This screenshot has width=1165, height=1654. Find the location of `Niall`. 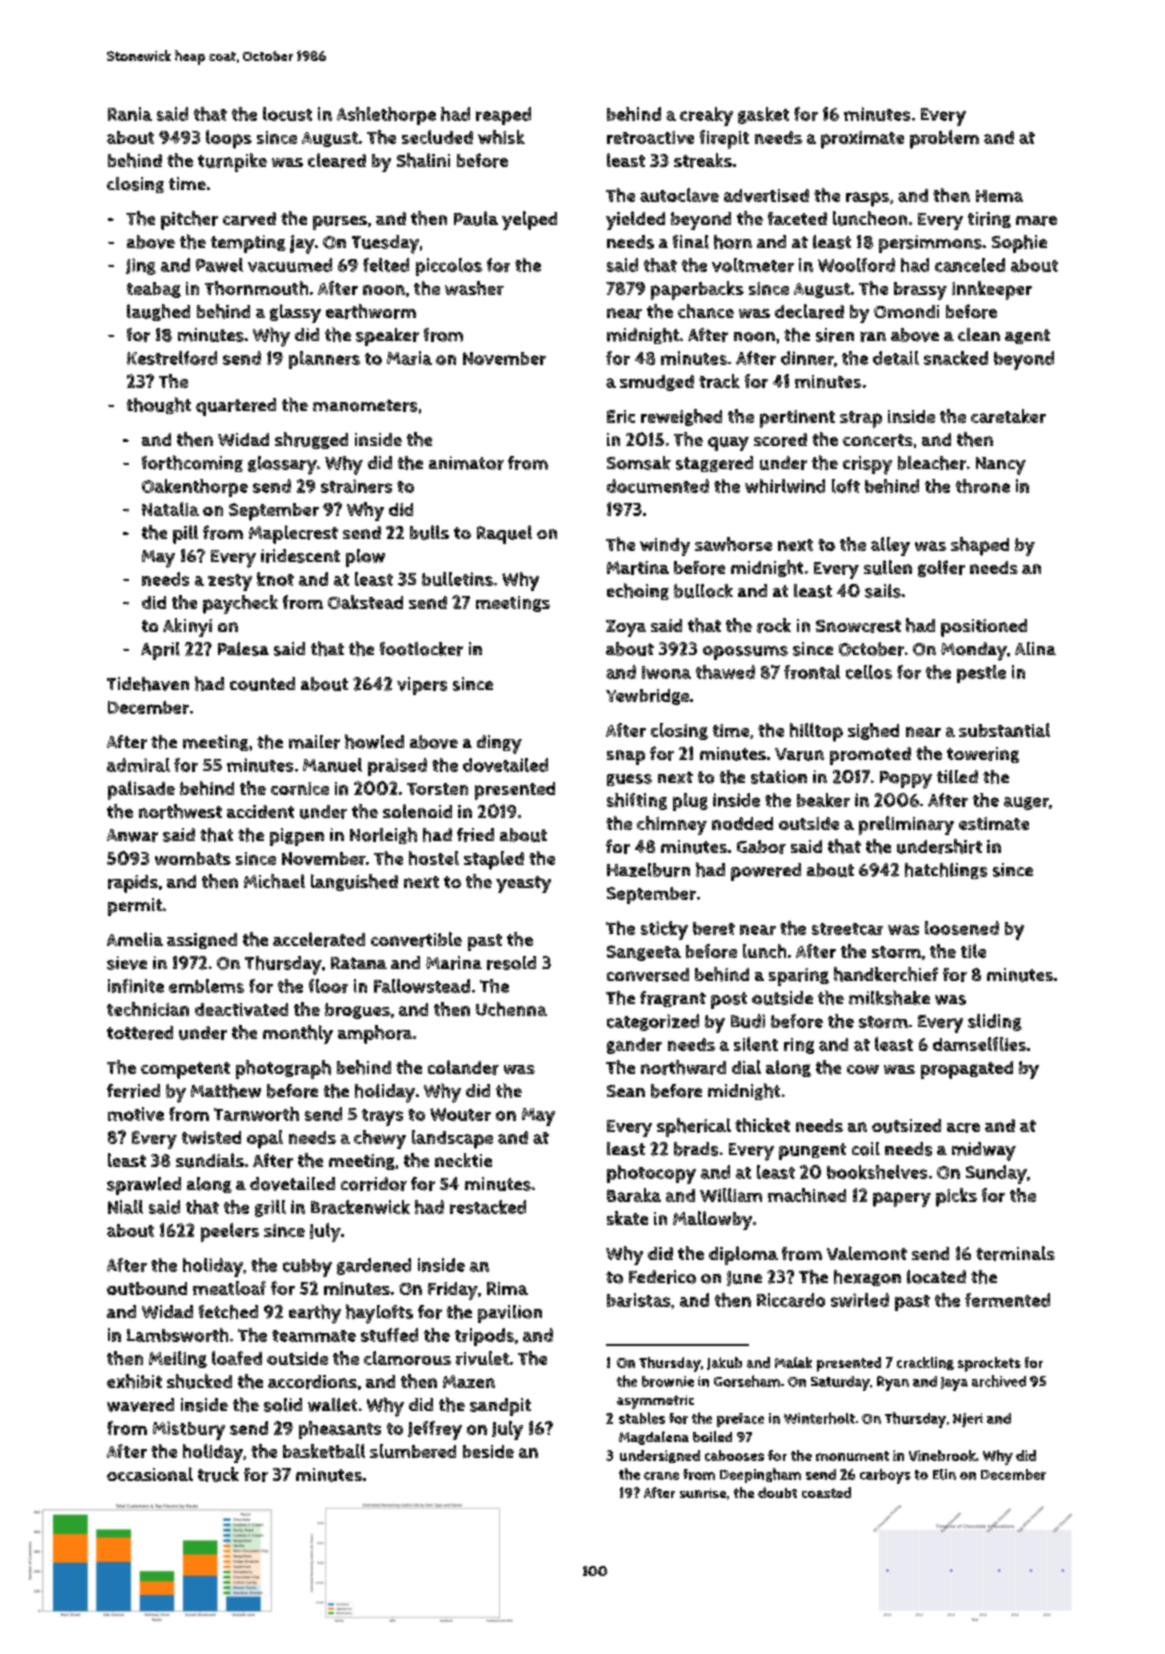

Niall is located at coordinates (125, 1207).
